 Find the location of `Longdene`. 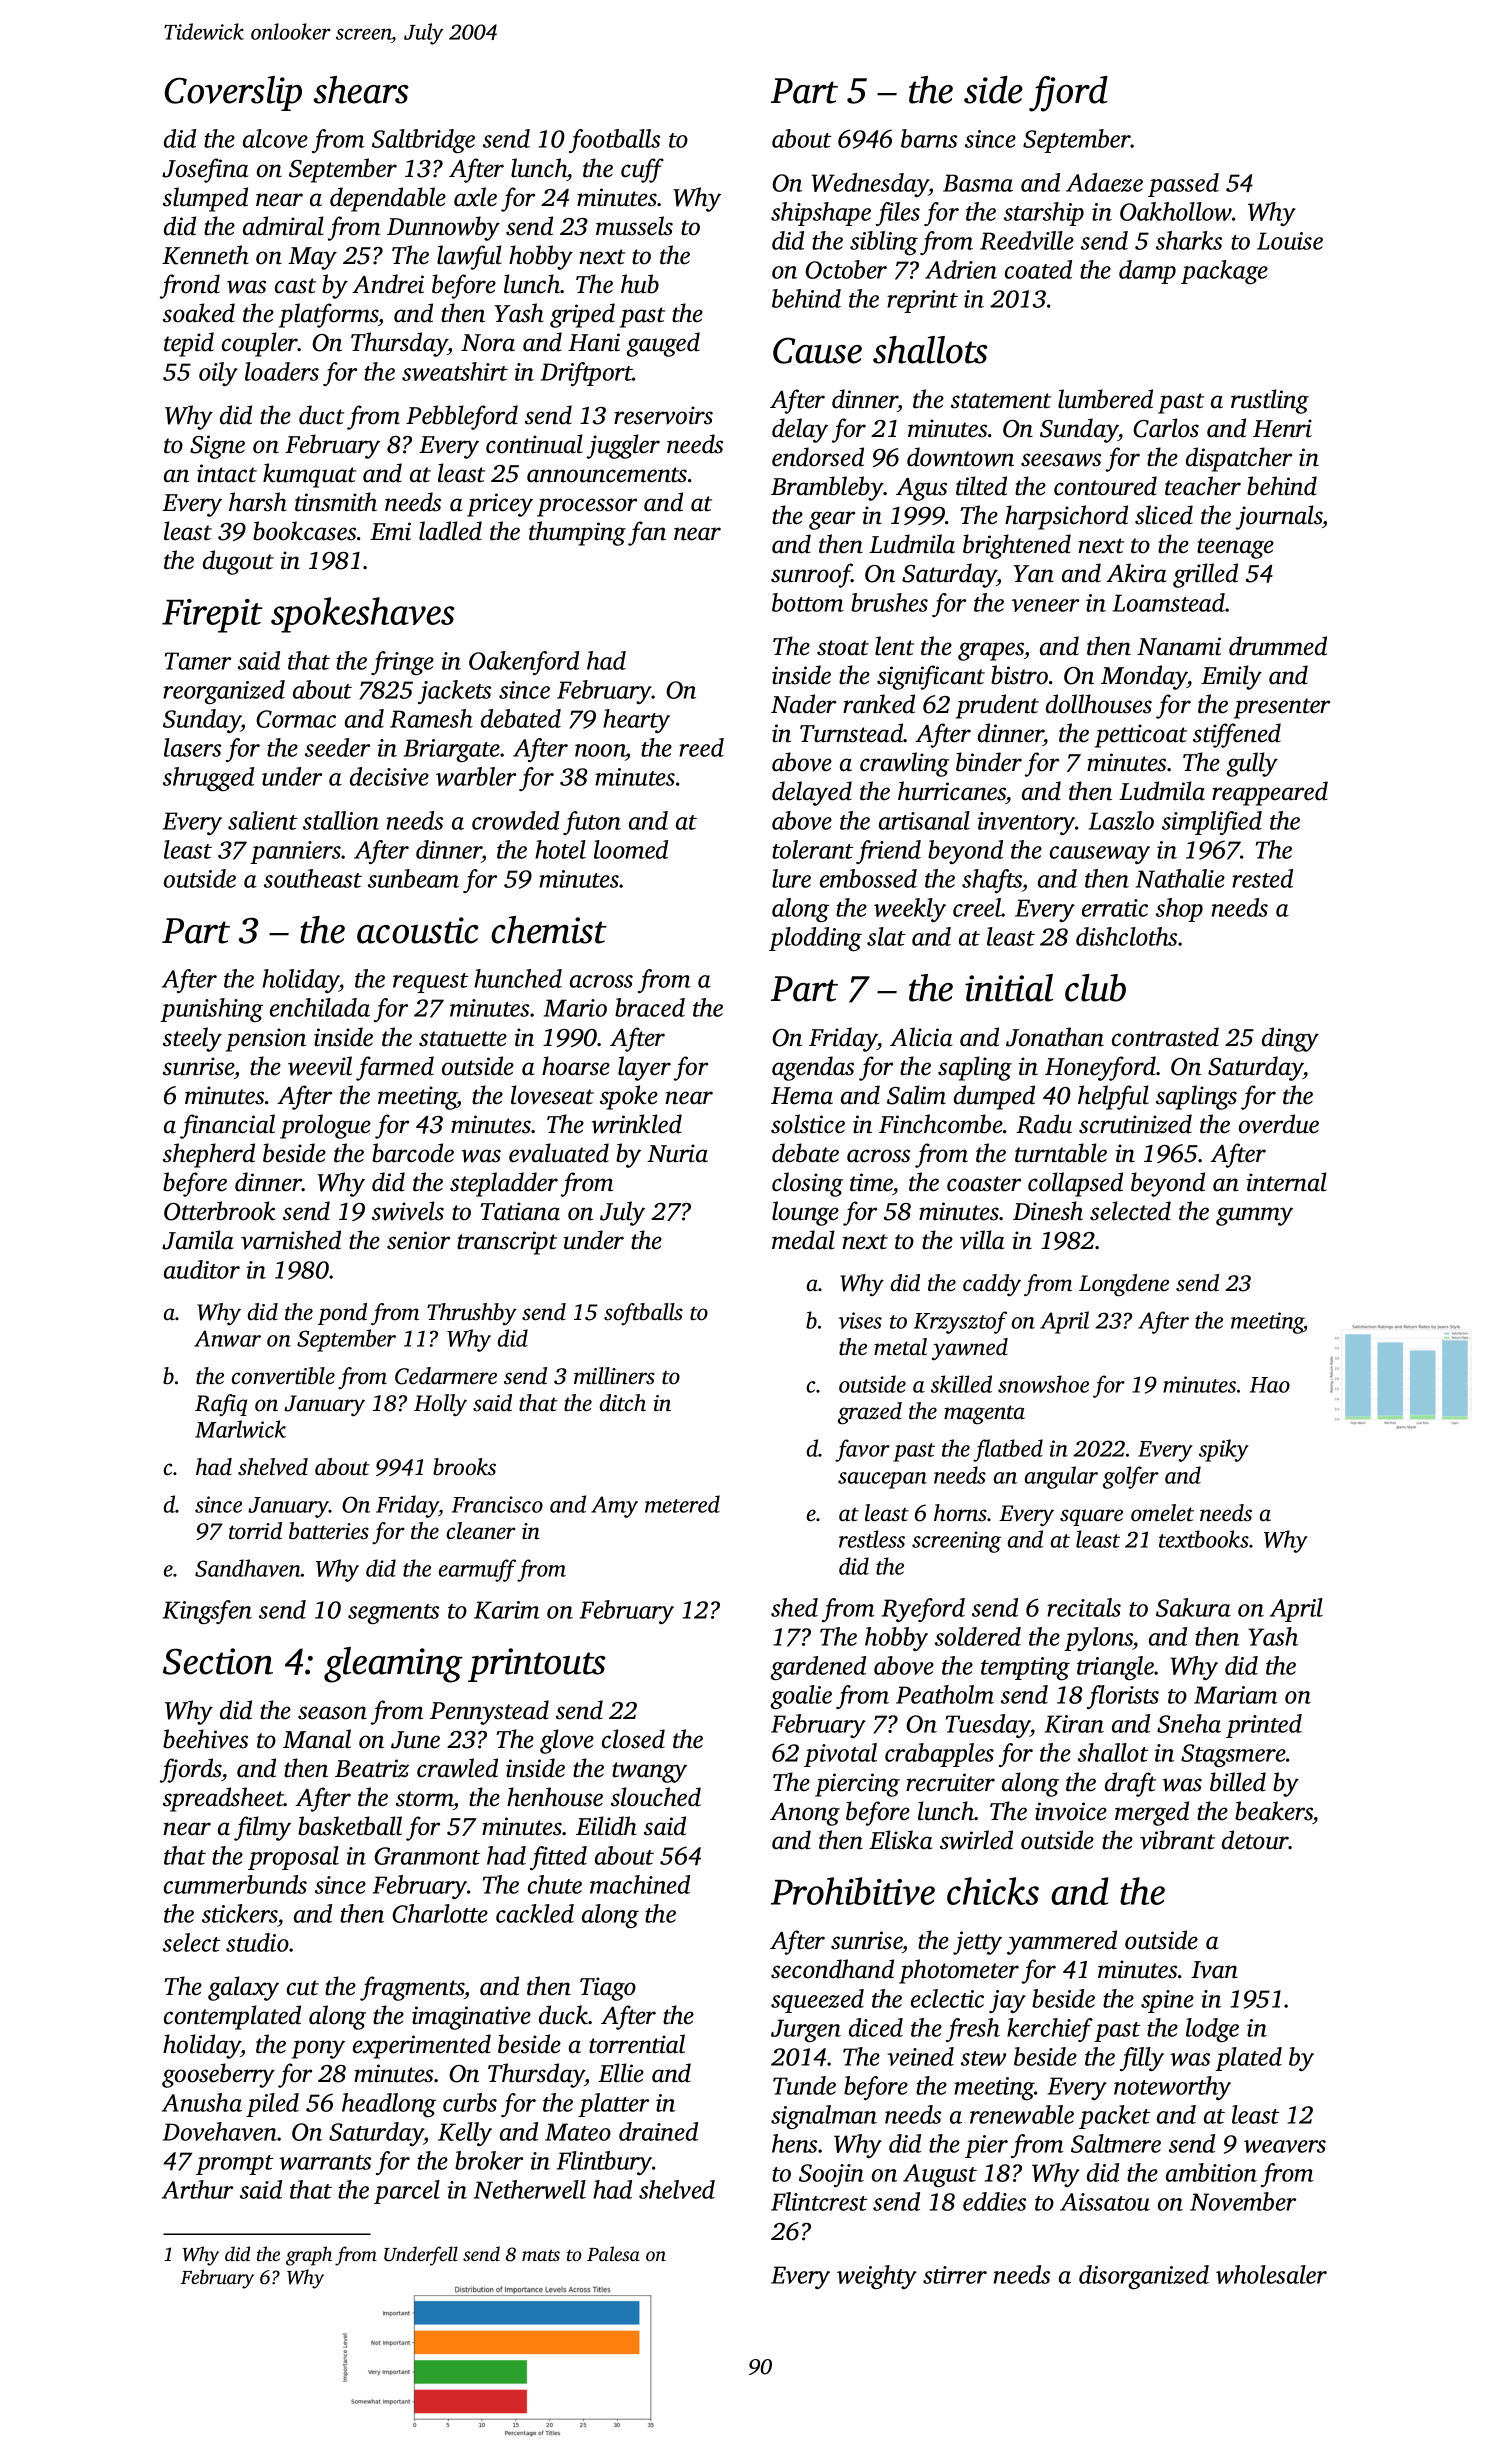

Longdene is located at coordinates (1124, 1285).
